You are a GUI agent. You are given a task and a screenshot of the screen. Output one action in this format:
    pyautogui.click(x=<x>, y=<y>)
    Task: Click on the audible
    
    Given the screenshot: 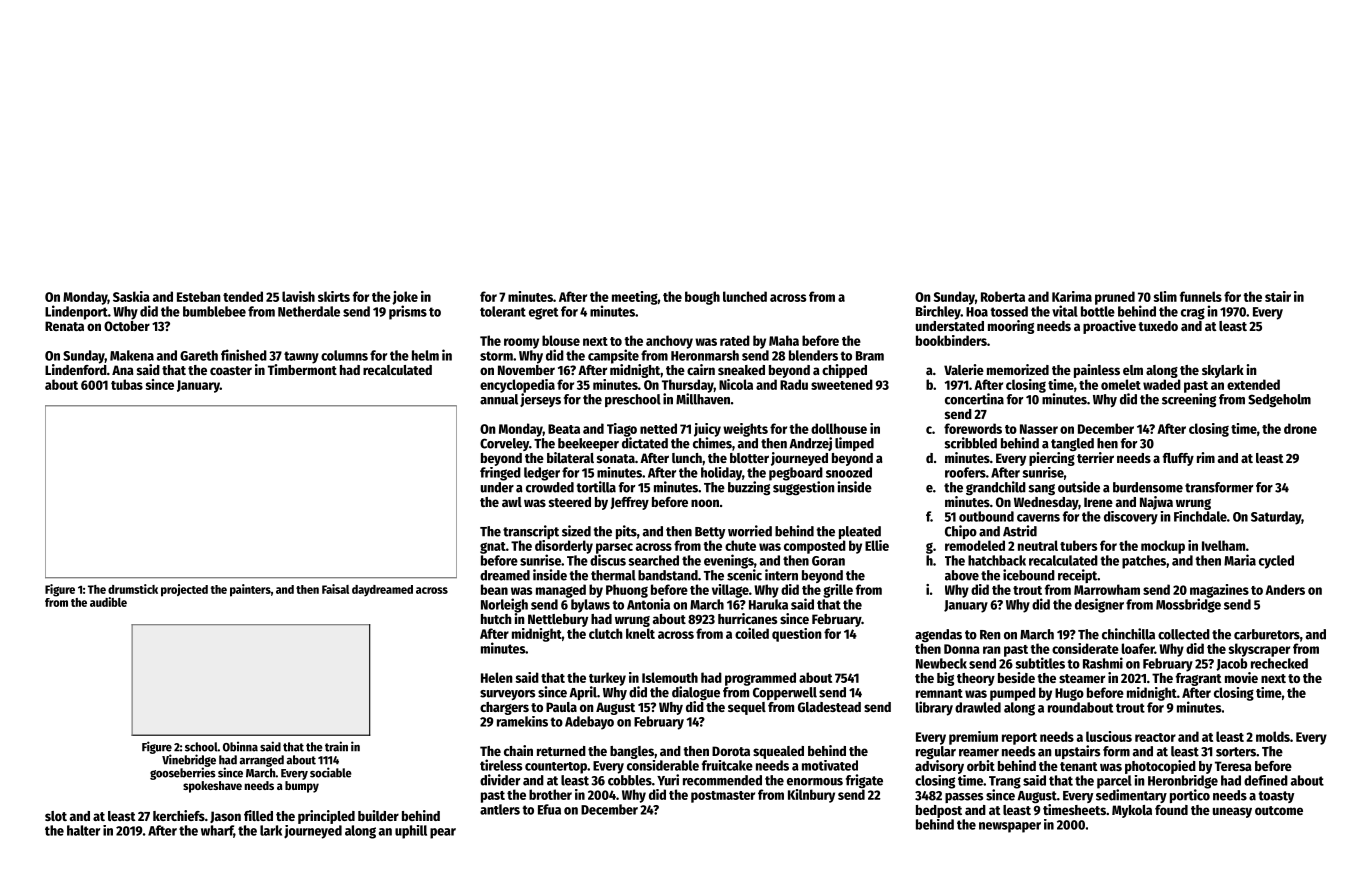 What is the action you would take?
    pyautogui.click(x=108, y=602)
